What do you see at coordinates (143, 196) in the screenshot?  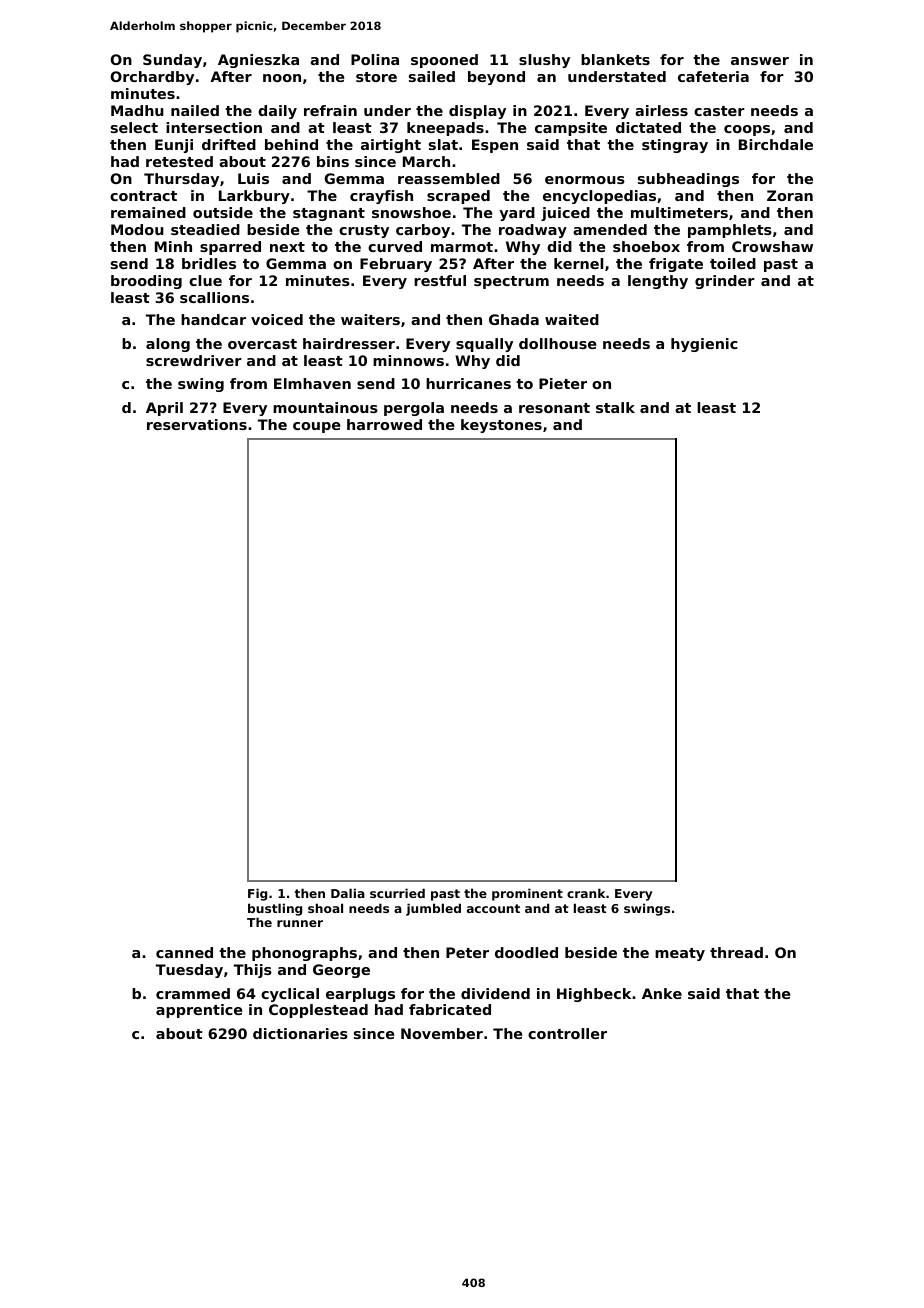 I see `contract` at bounding box center [143, 196].
